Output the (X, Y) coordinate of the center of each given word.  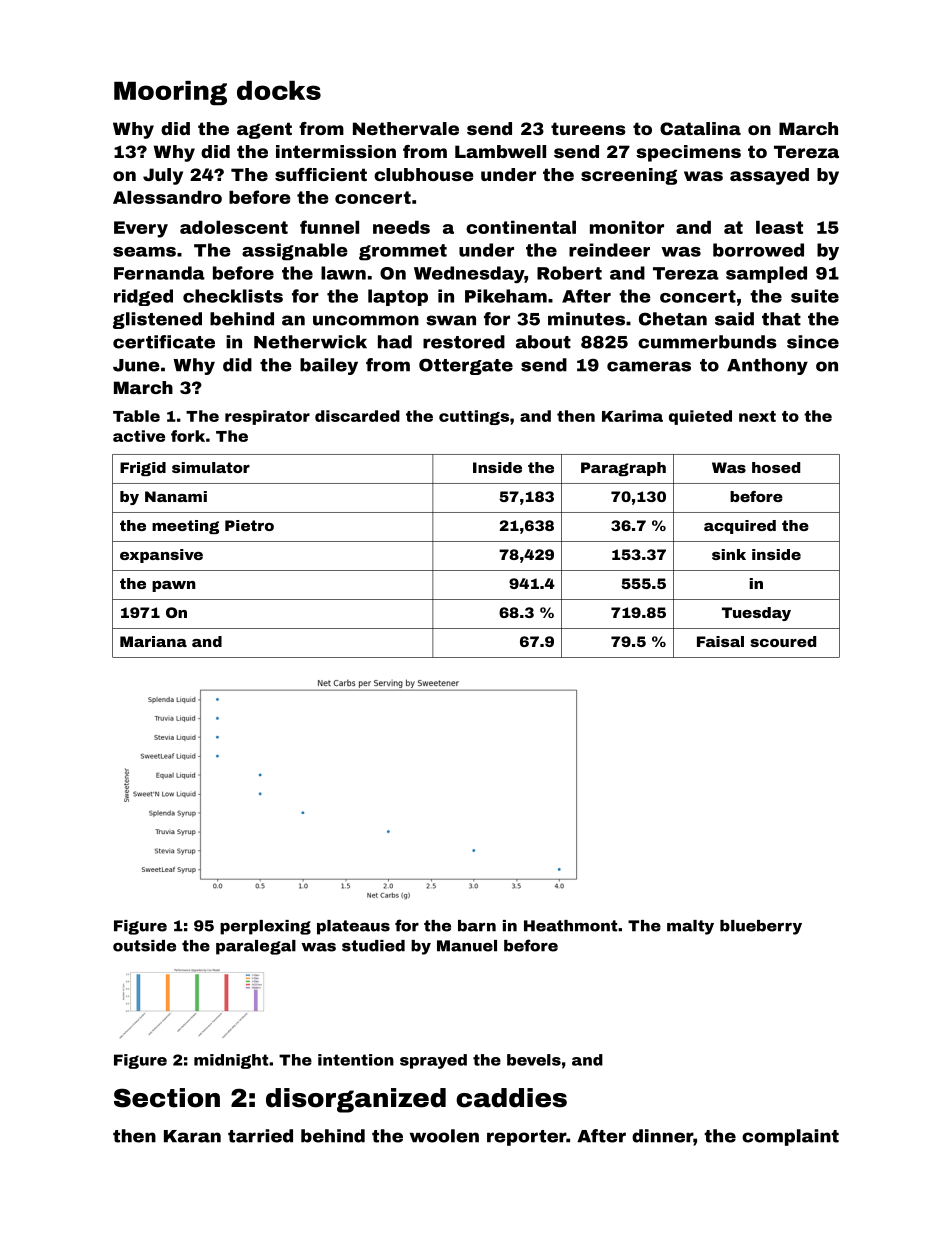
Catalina (700, 128)
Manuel (467, 946)
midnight (231, 1061)
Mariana (153, 641)
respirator (267, 417)
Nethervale (406, 128)
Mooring (170, 93)
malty (690, 927)
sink (729, 554)
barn (477, 926)
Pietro (249, 525)
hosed (776, 467)
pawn (174, 586)
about (543, 342)
